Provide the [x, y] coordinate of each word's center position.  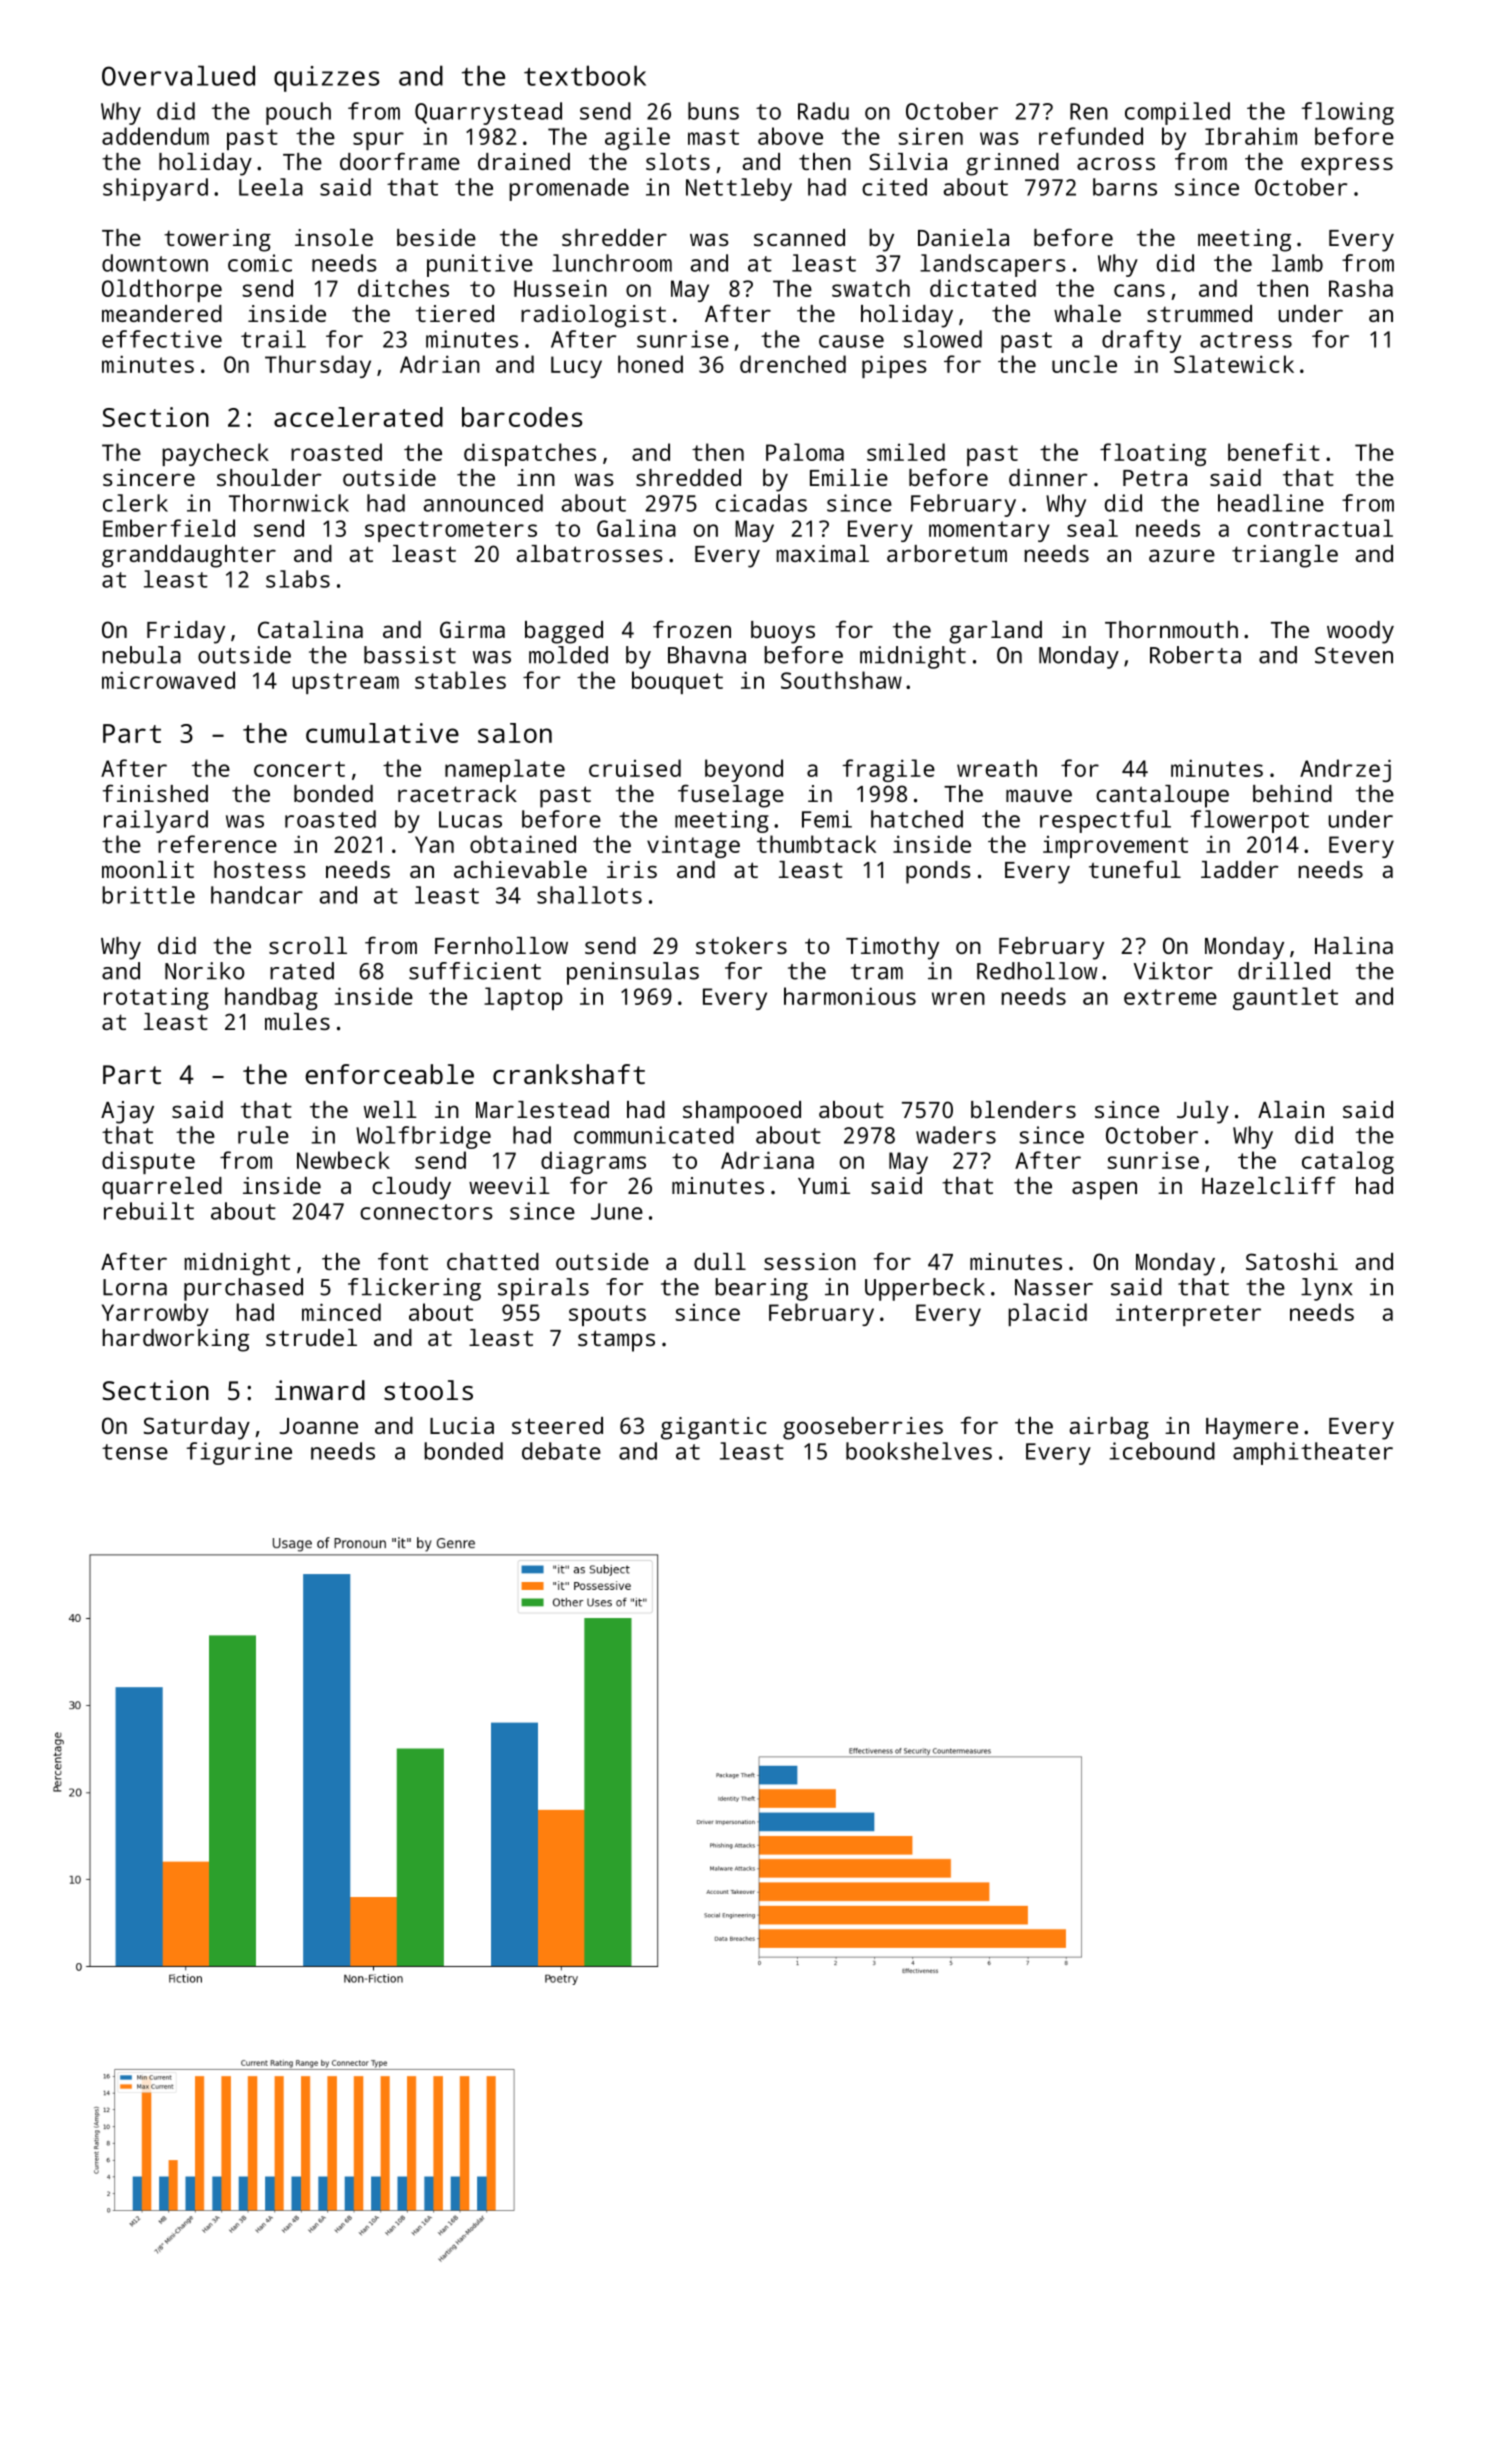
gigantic [714, 1428]
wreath [997, 768]
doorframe [400, 161]
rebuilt [149, 1211]
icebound [1162, 1451]
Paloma [805, 452]
